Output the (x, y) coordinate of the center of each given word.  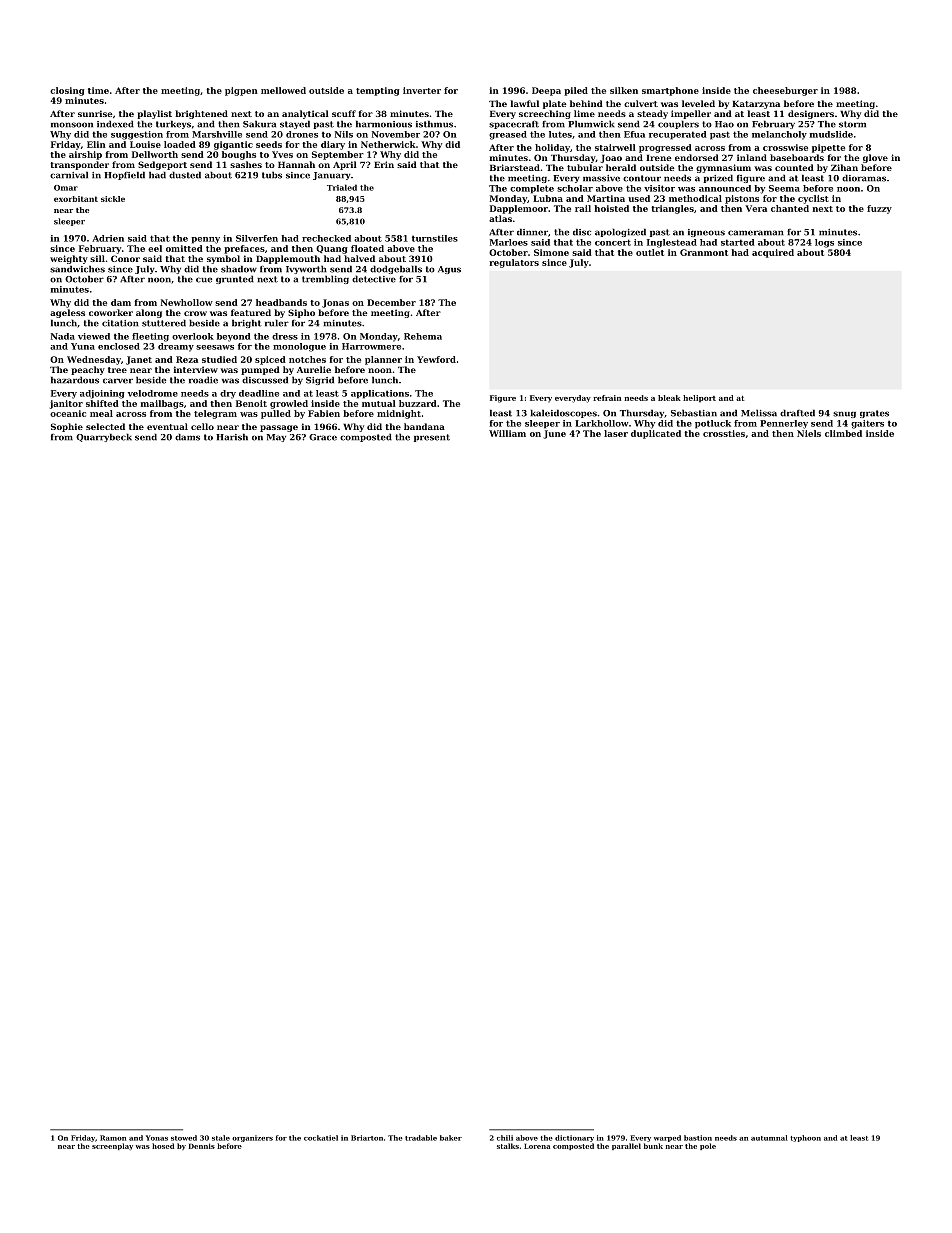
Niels (809, 433)
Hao (724, 124)
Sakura (259, 124)
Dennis (202, 1146)
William (507, 433)
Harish (232, 437)
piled (576, 91)
